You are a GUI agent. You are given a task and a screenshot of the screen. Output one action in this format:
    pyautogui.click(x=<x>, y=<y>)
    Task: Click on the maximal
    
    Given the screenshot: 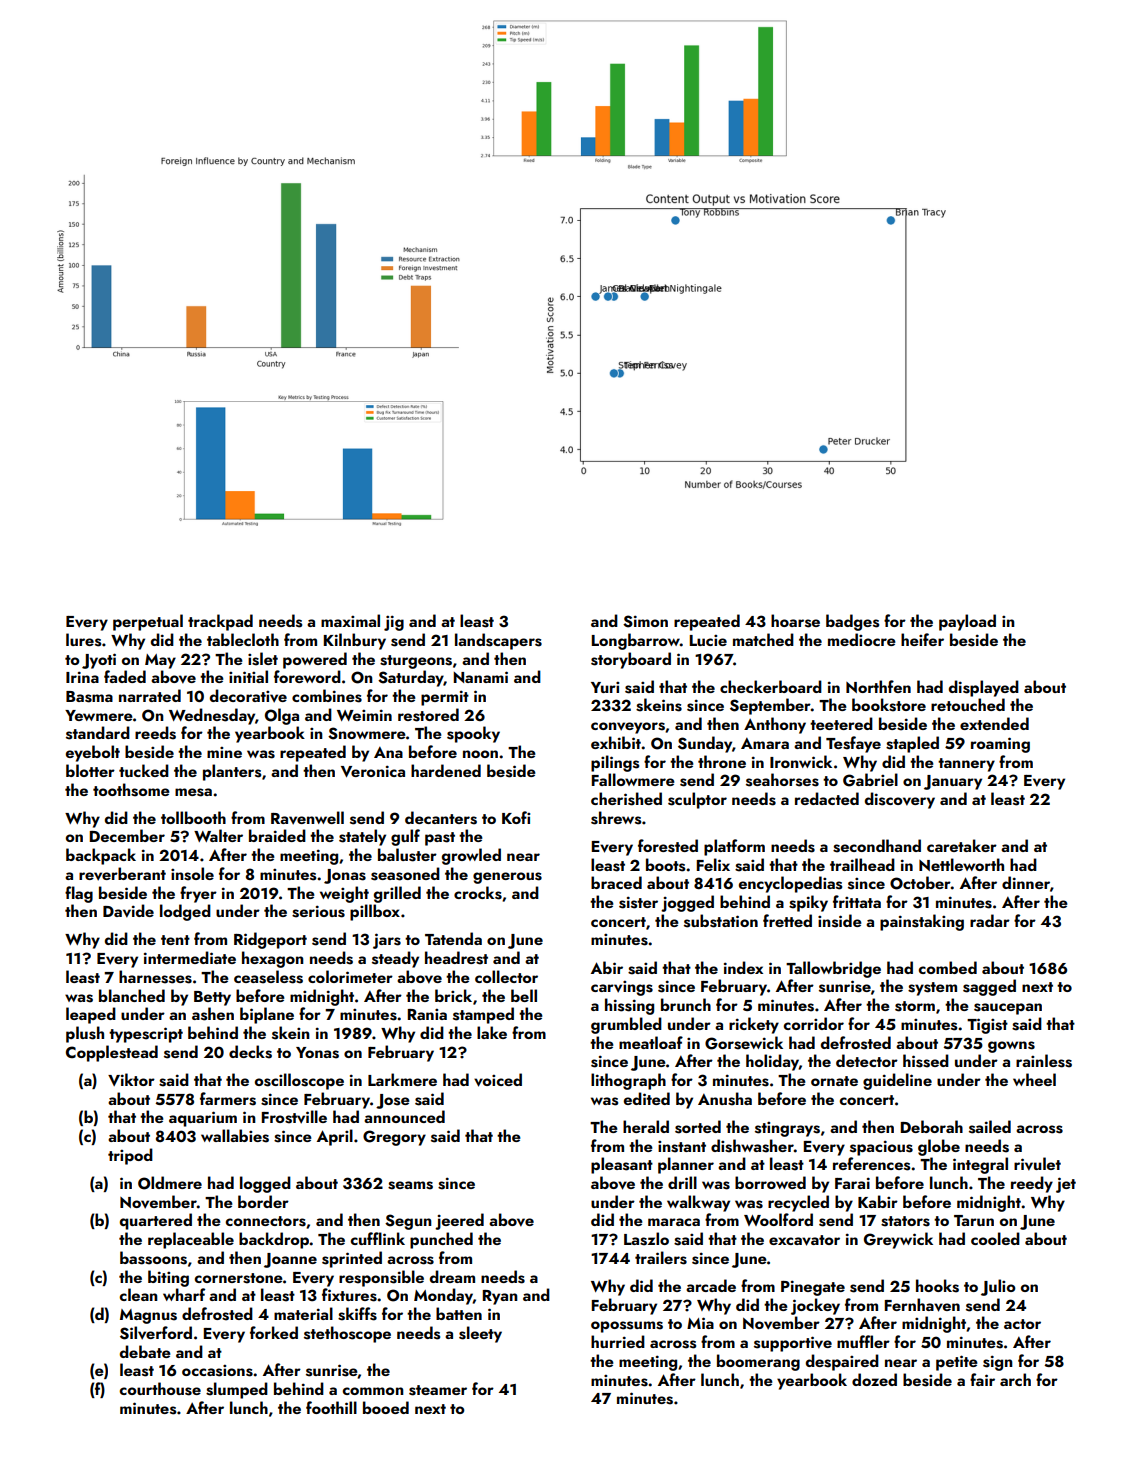 What is the action you would take?
    pyautogui.click(x=350, y=620)
